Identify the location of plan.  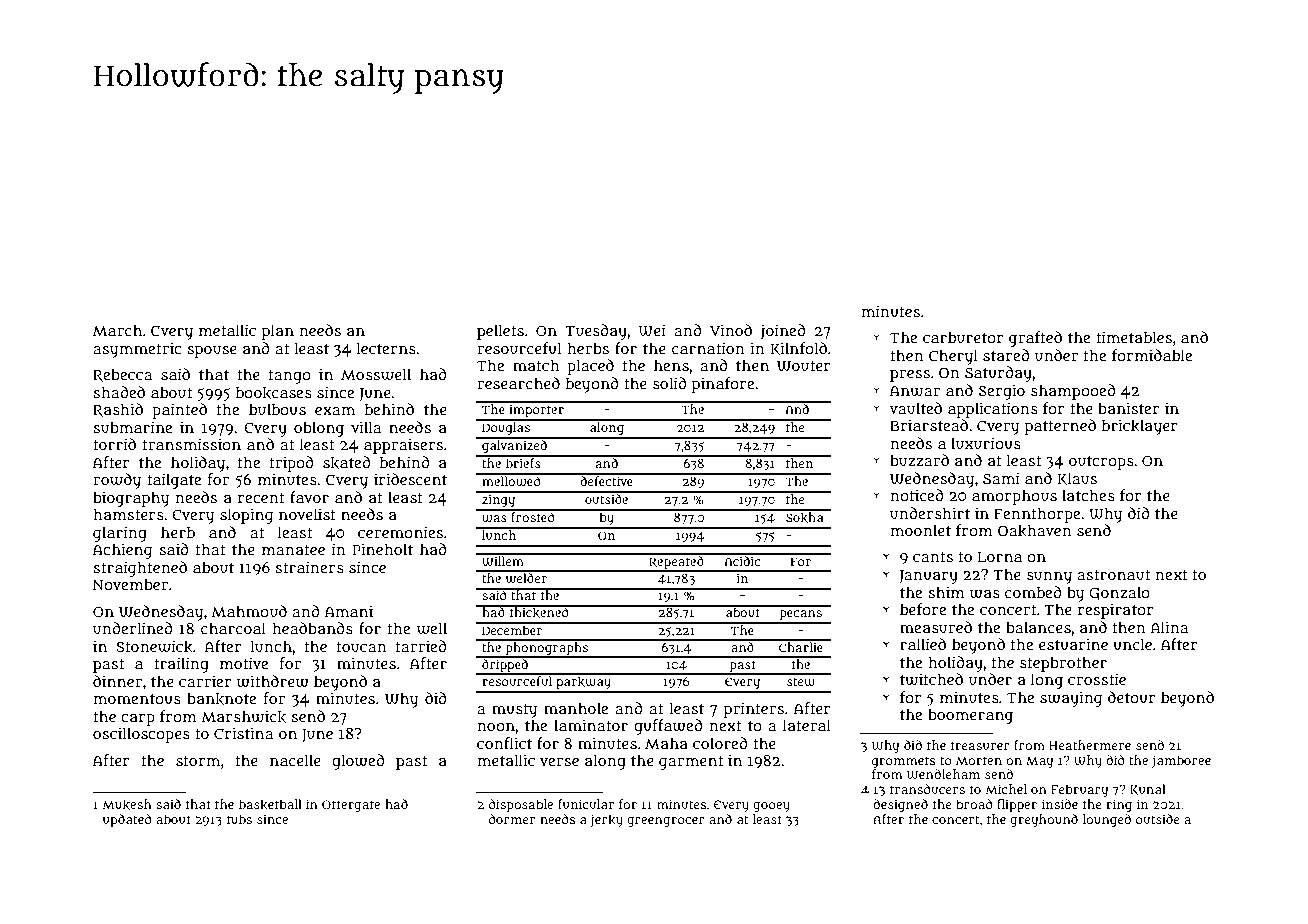
(278, 332).
